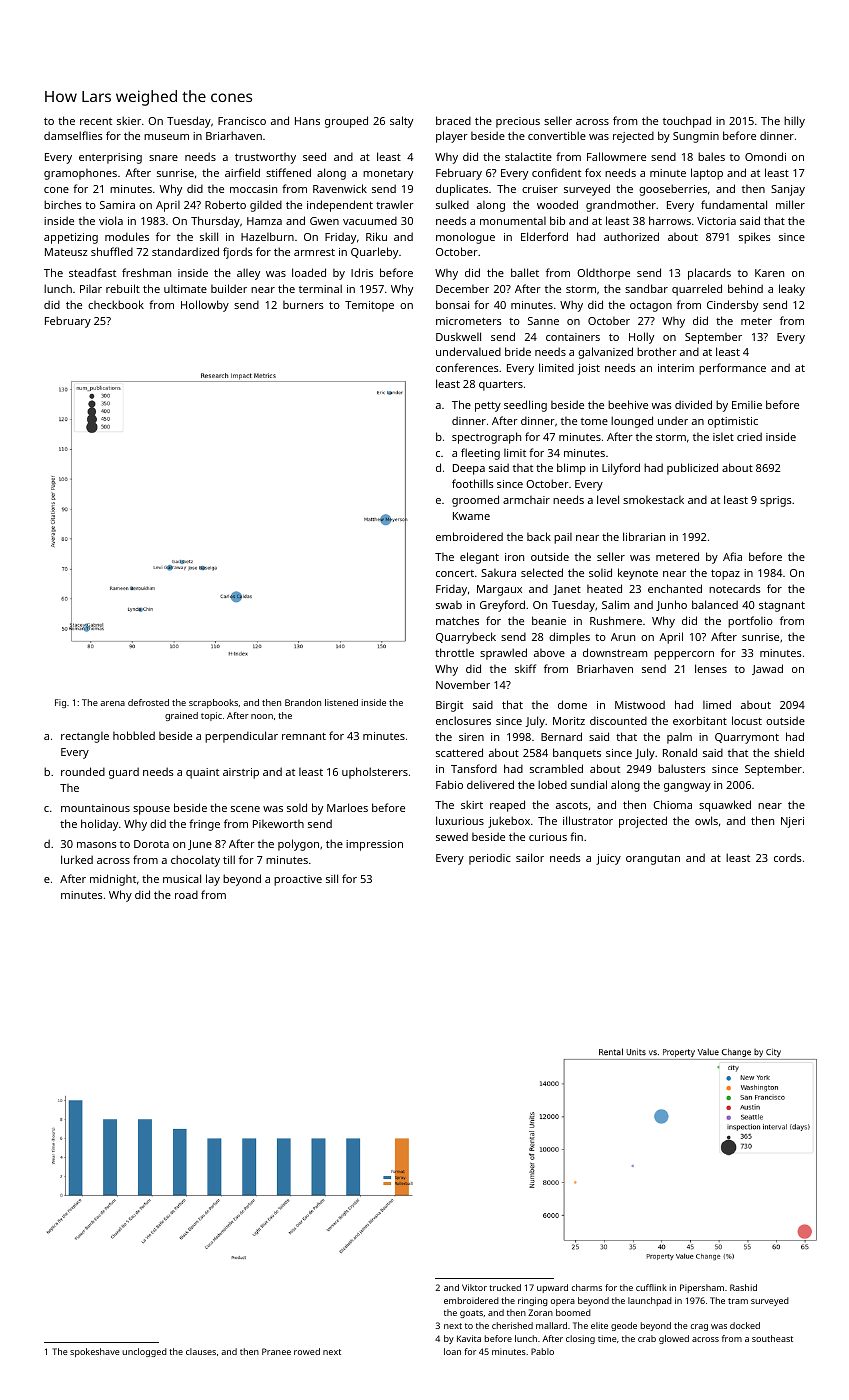 This screenshot has height=1400, width=849. What do you see at coordinates (83, 771) in the screenshot?
I see `rounded` at bounding box center [83, 771].
